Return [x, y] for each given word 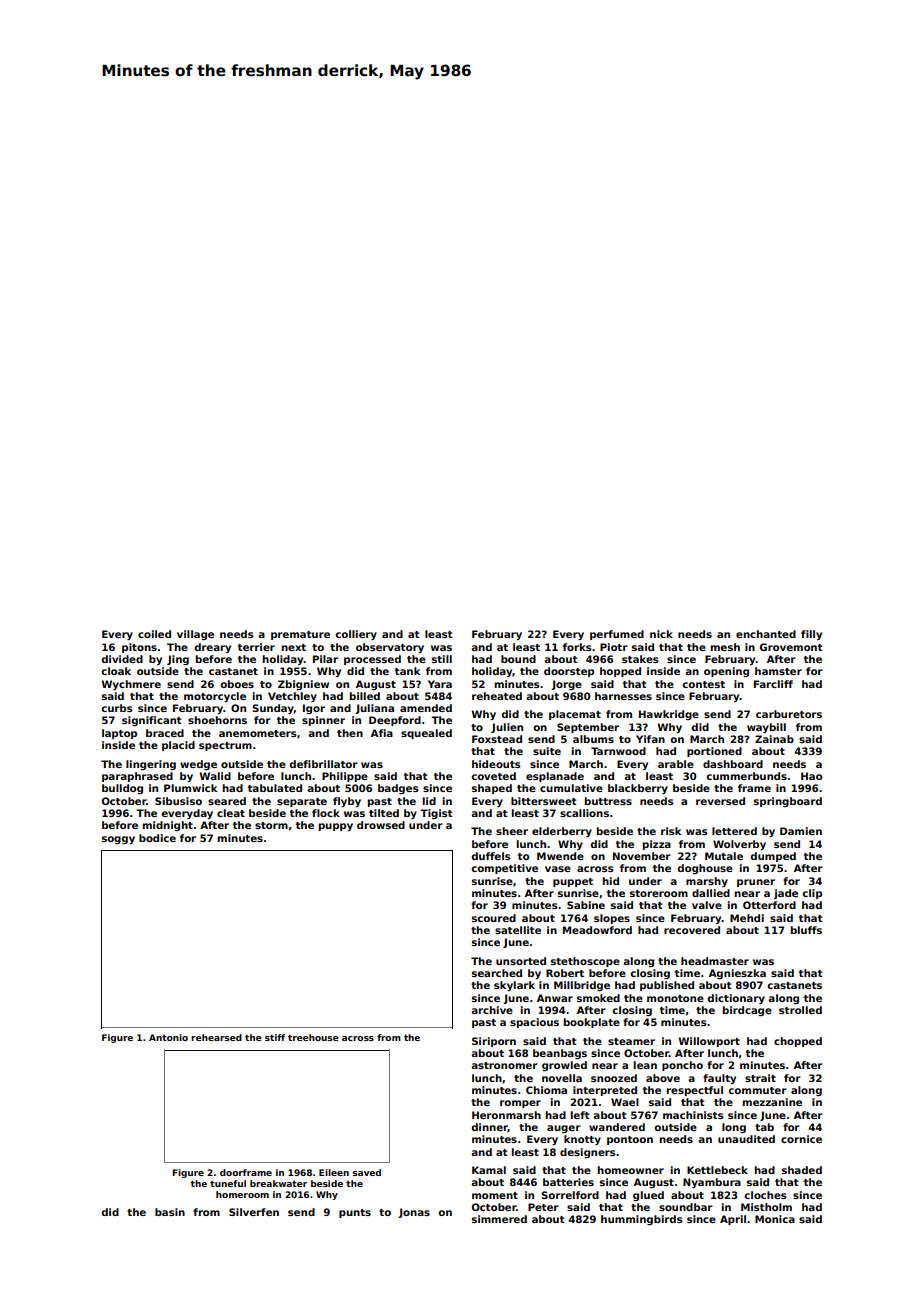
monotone [675, 998]
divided [122, 659]
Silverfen [254, 1212]
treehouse [313, 1037]
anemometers [258, 733]
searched [497, 973]
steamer [631, 1041]
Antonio [168, 1037]
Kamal [489, 1170]
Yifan [650, 739]
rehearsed [216, 1037]
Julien [507, 728]
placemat [575, 715]
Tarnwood [618, 751]
